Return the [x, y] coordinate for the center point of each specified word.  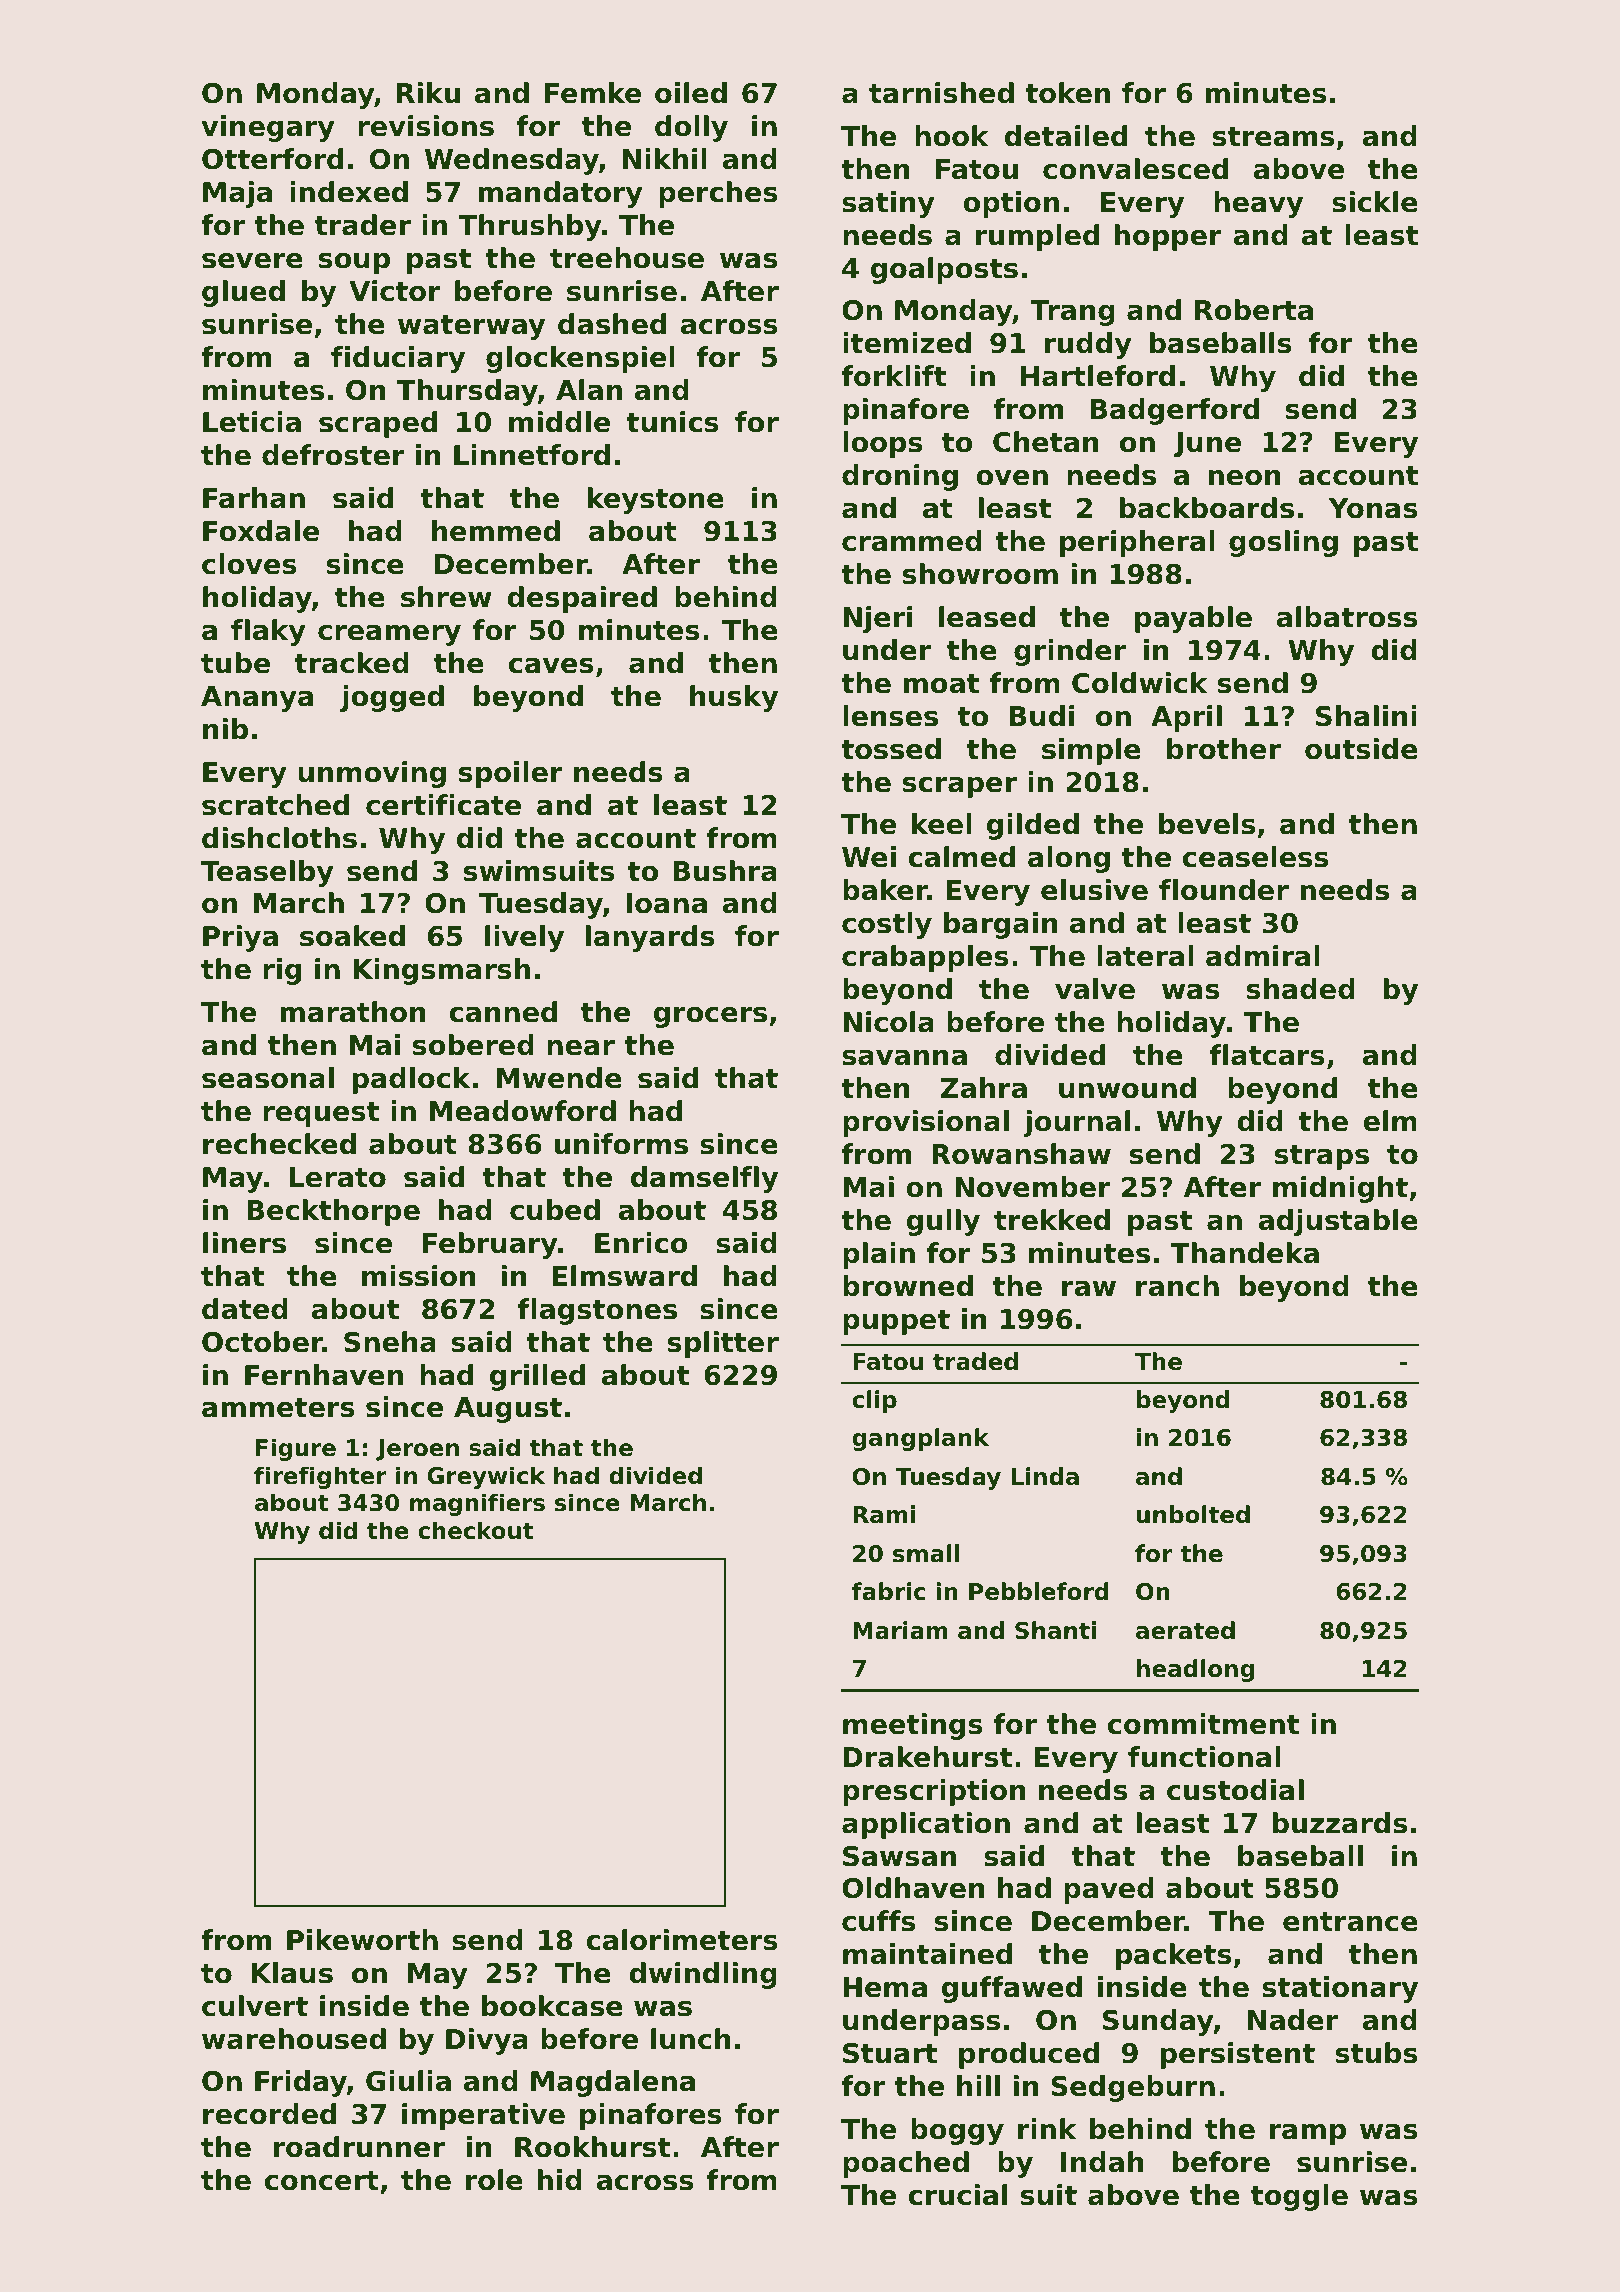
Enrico [641, 1243]
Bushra [725, 871]
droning [900, 477]
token [1067, 93]
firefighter [320, 1477]
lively [524, 938]
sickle [1375, 202]
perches [718, 194]
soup [354, 263]
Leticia [252, 422]
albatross [1347, 617]
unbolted [1193, 1514]
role [494, 2180]
